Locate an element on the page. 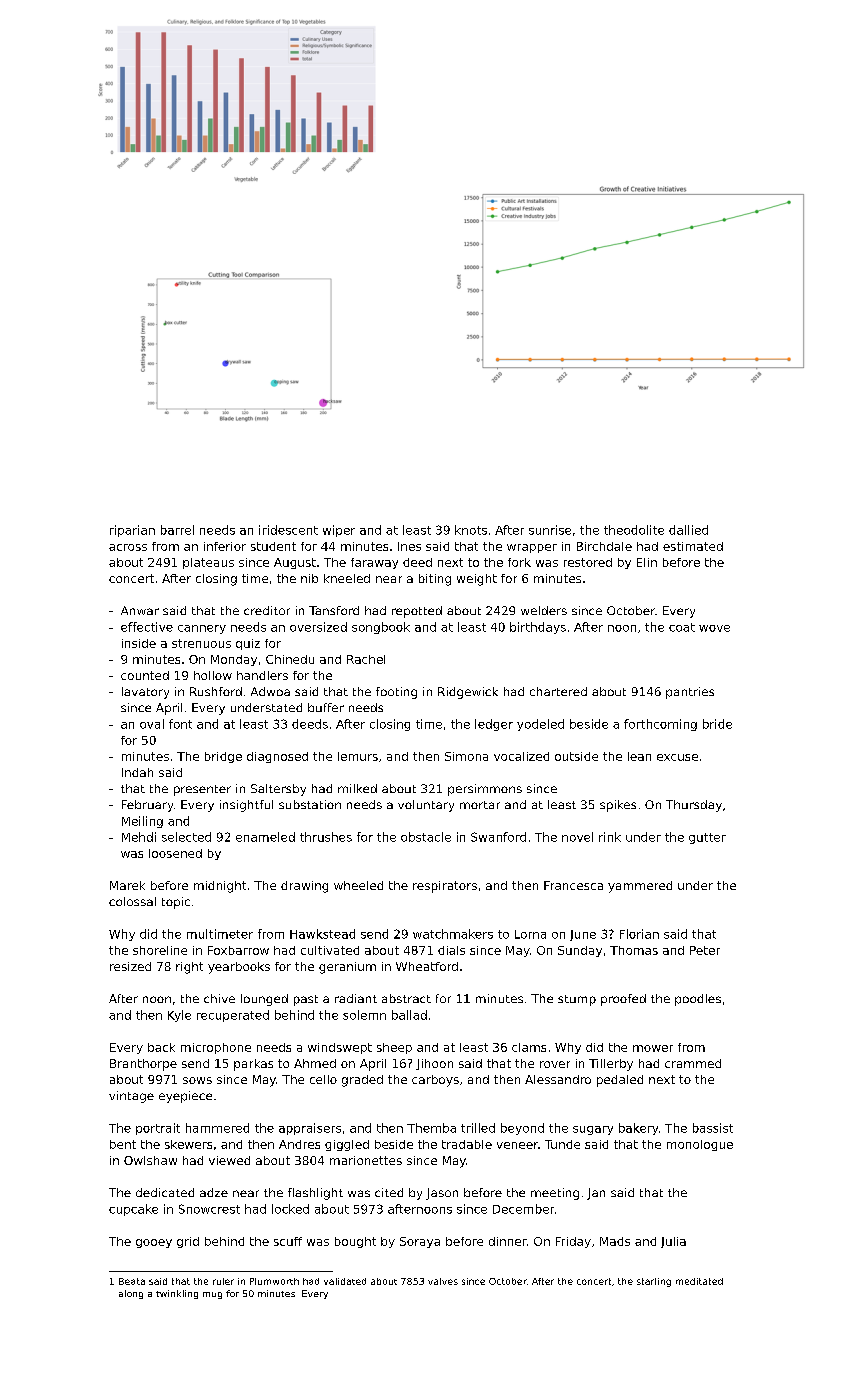  wheeled is located at coordinates (358, 885).
